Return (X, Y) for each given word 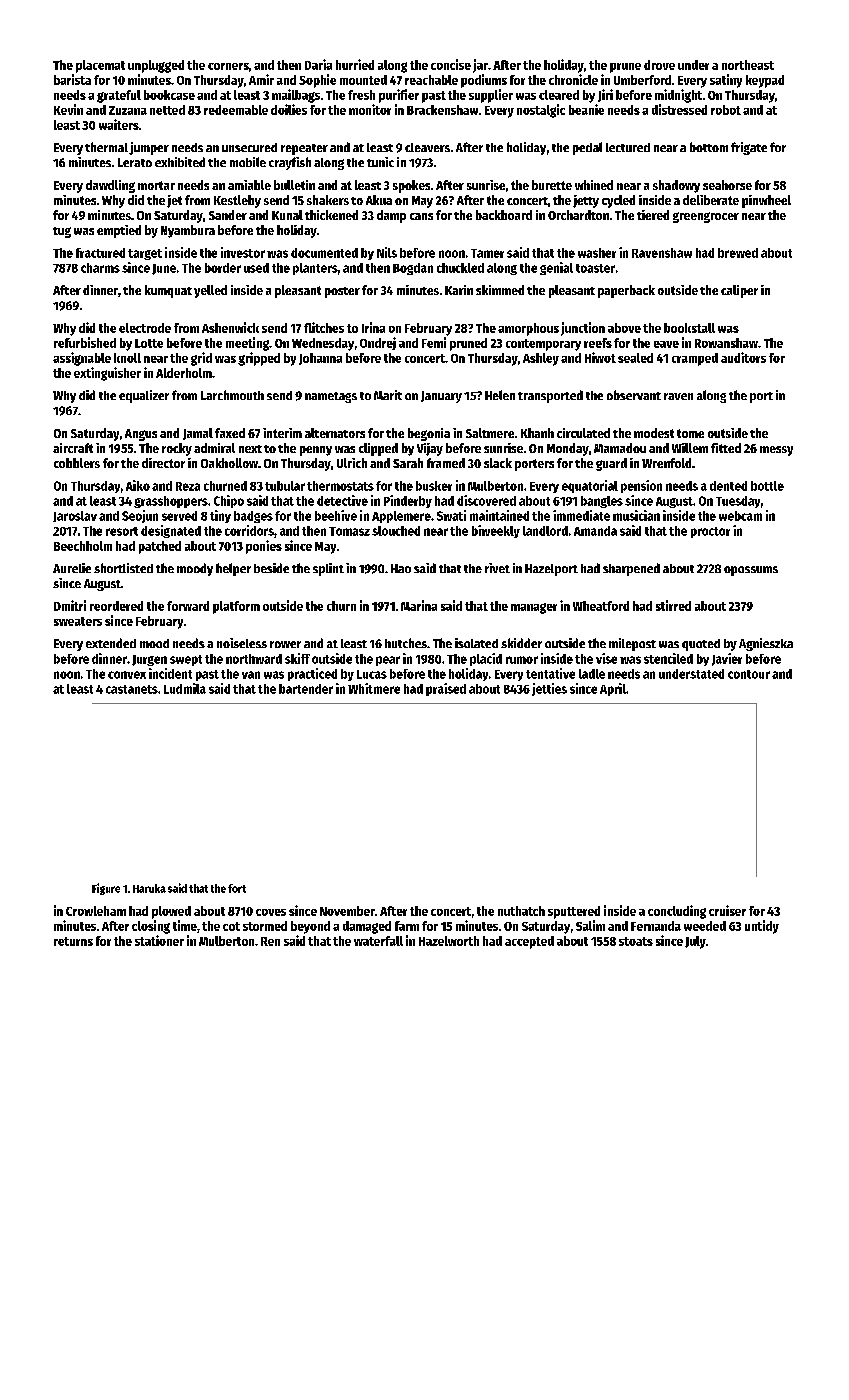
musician (636, 515)
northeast (748, 65)
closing (151, 927)
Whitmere (374, 688)
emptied (119, 231)
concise (451, 64)
